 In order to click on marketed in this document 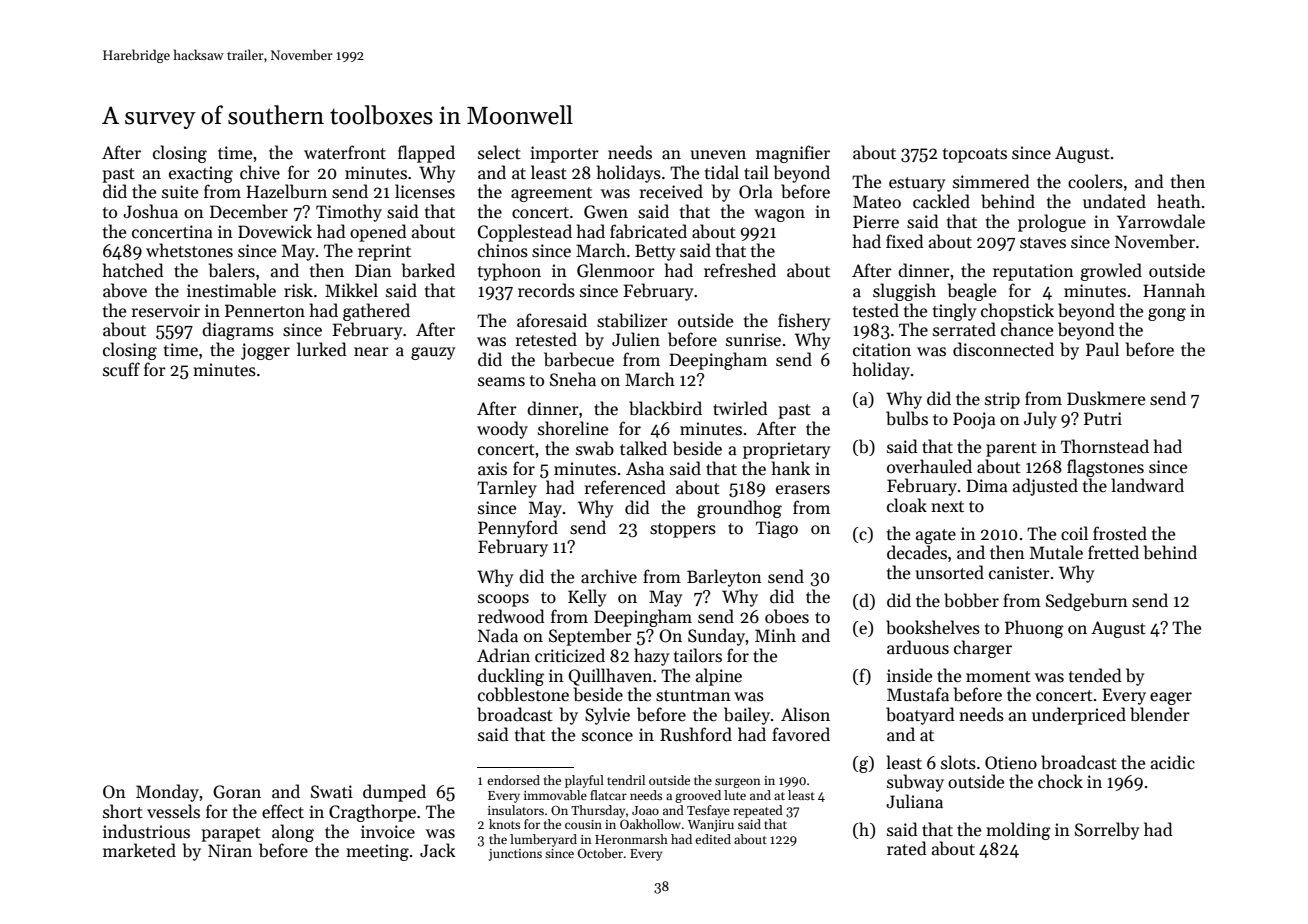, I will do `click(139, 850)`.
